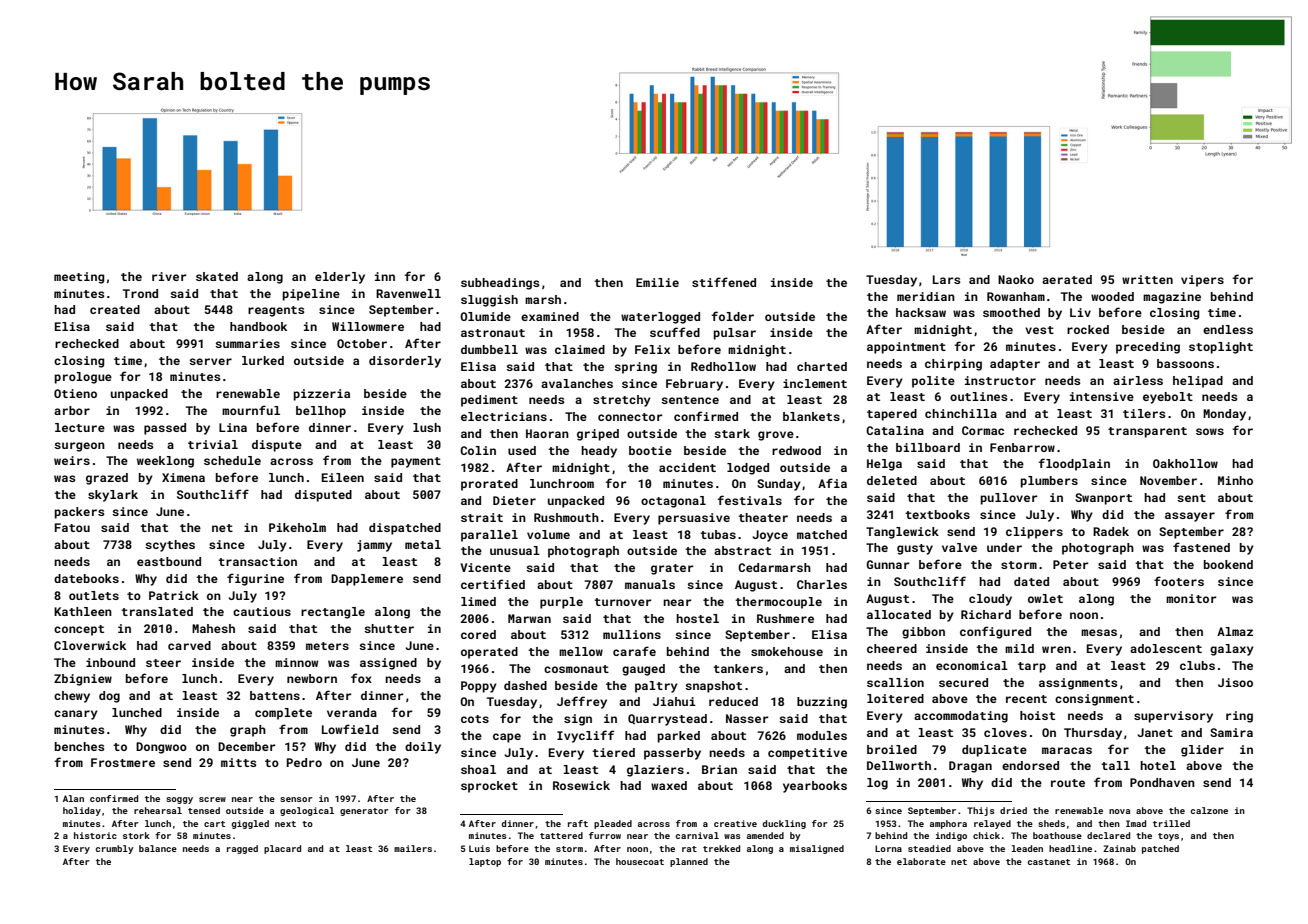 The height and width of the page is (924, 1308). I want to click on Felix, so click(652, 349).
